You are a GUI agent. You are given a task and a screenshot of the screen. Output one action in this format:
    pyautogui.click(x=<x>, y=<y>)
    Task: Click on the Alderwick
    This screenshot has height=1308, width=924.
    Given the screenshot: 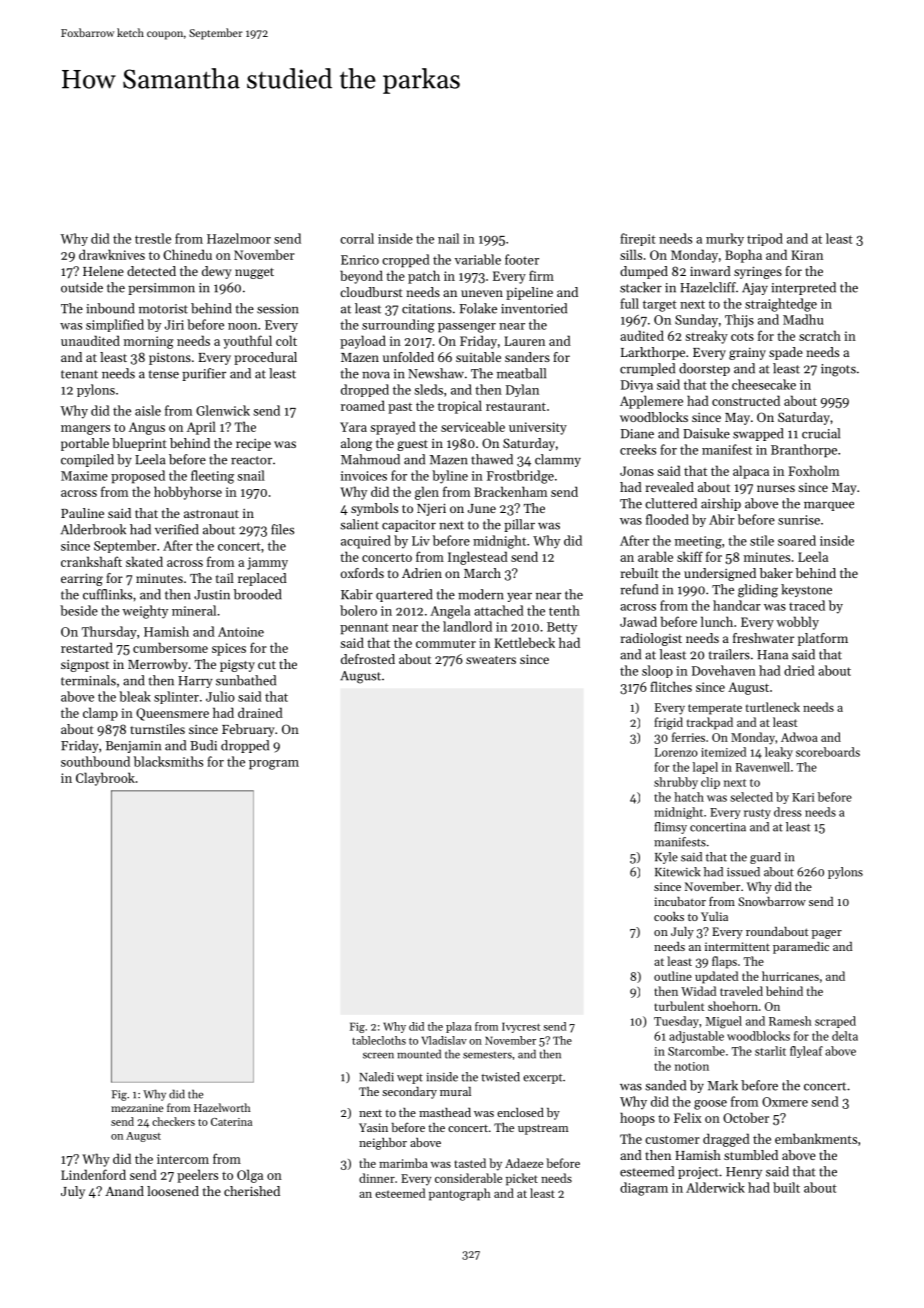 What is the action you would take?
    pyautogui.click(x=715, y=1187)
